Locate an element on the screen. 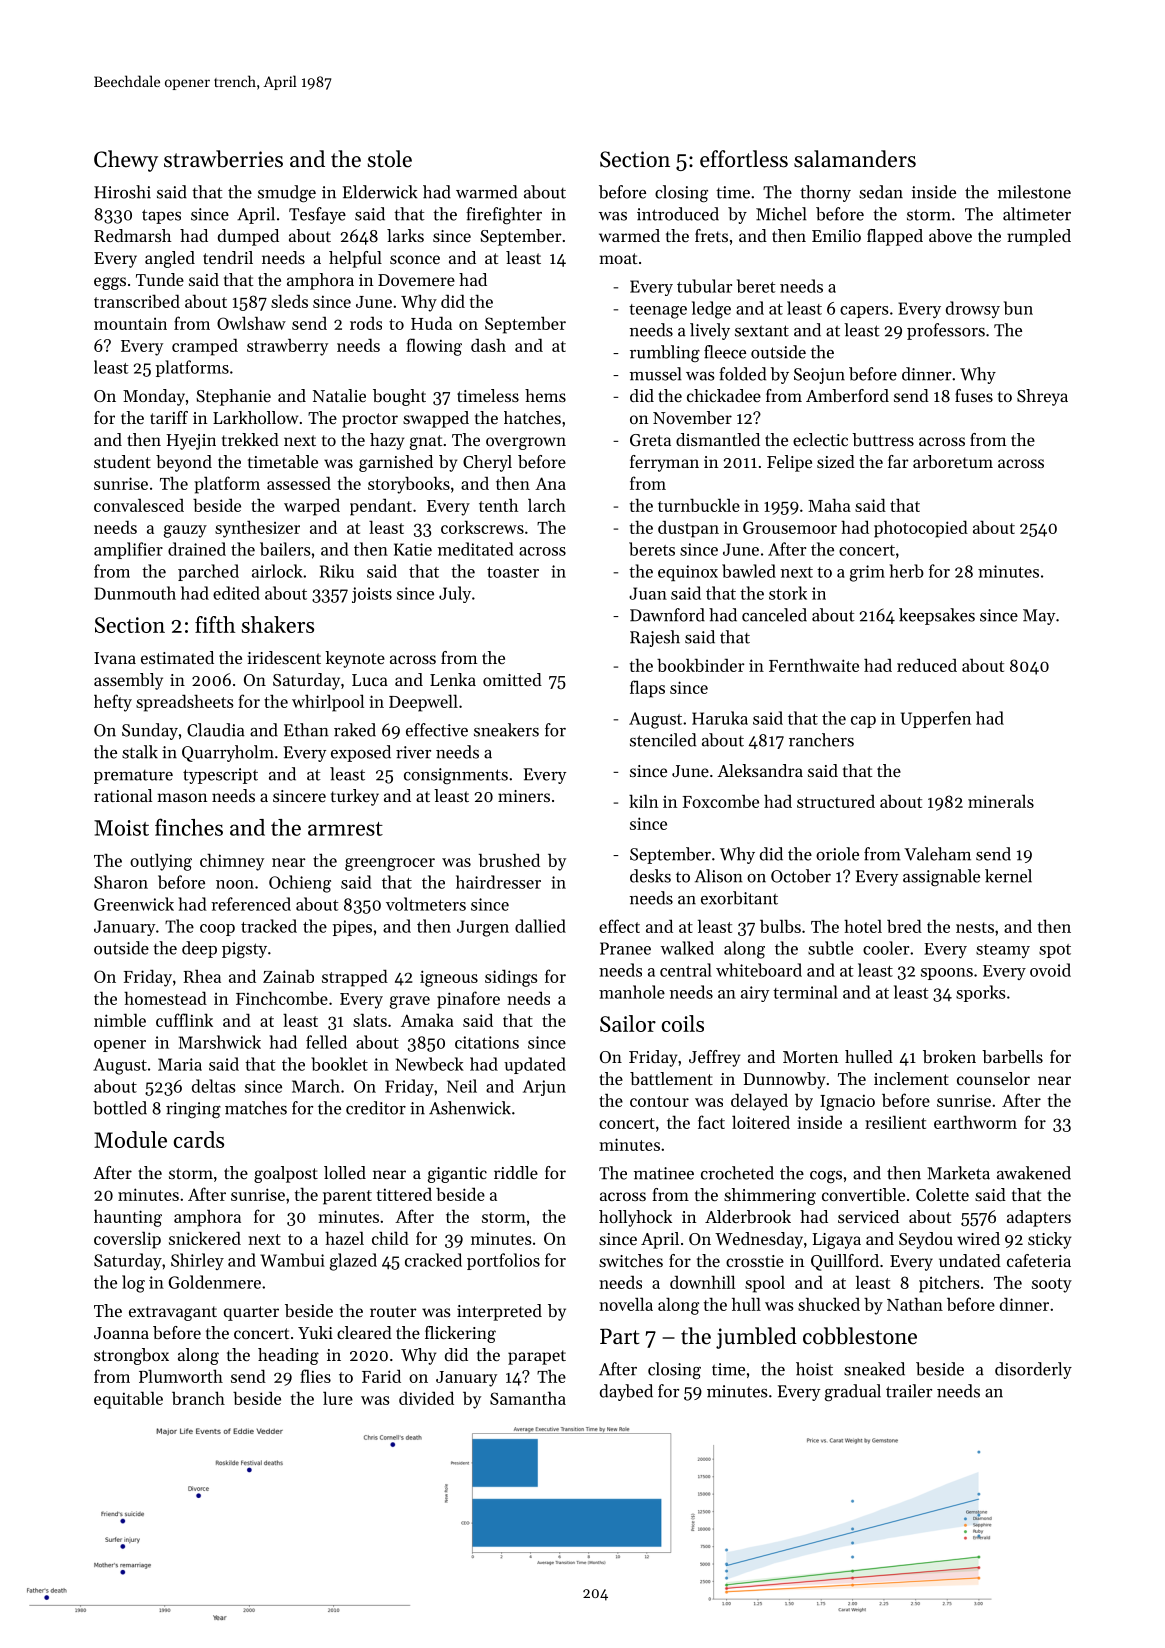 Image resolution: width=1165 pixels, height=1648 pixels. kernel is located at coordinates (1008, 876).
